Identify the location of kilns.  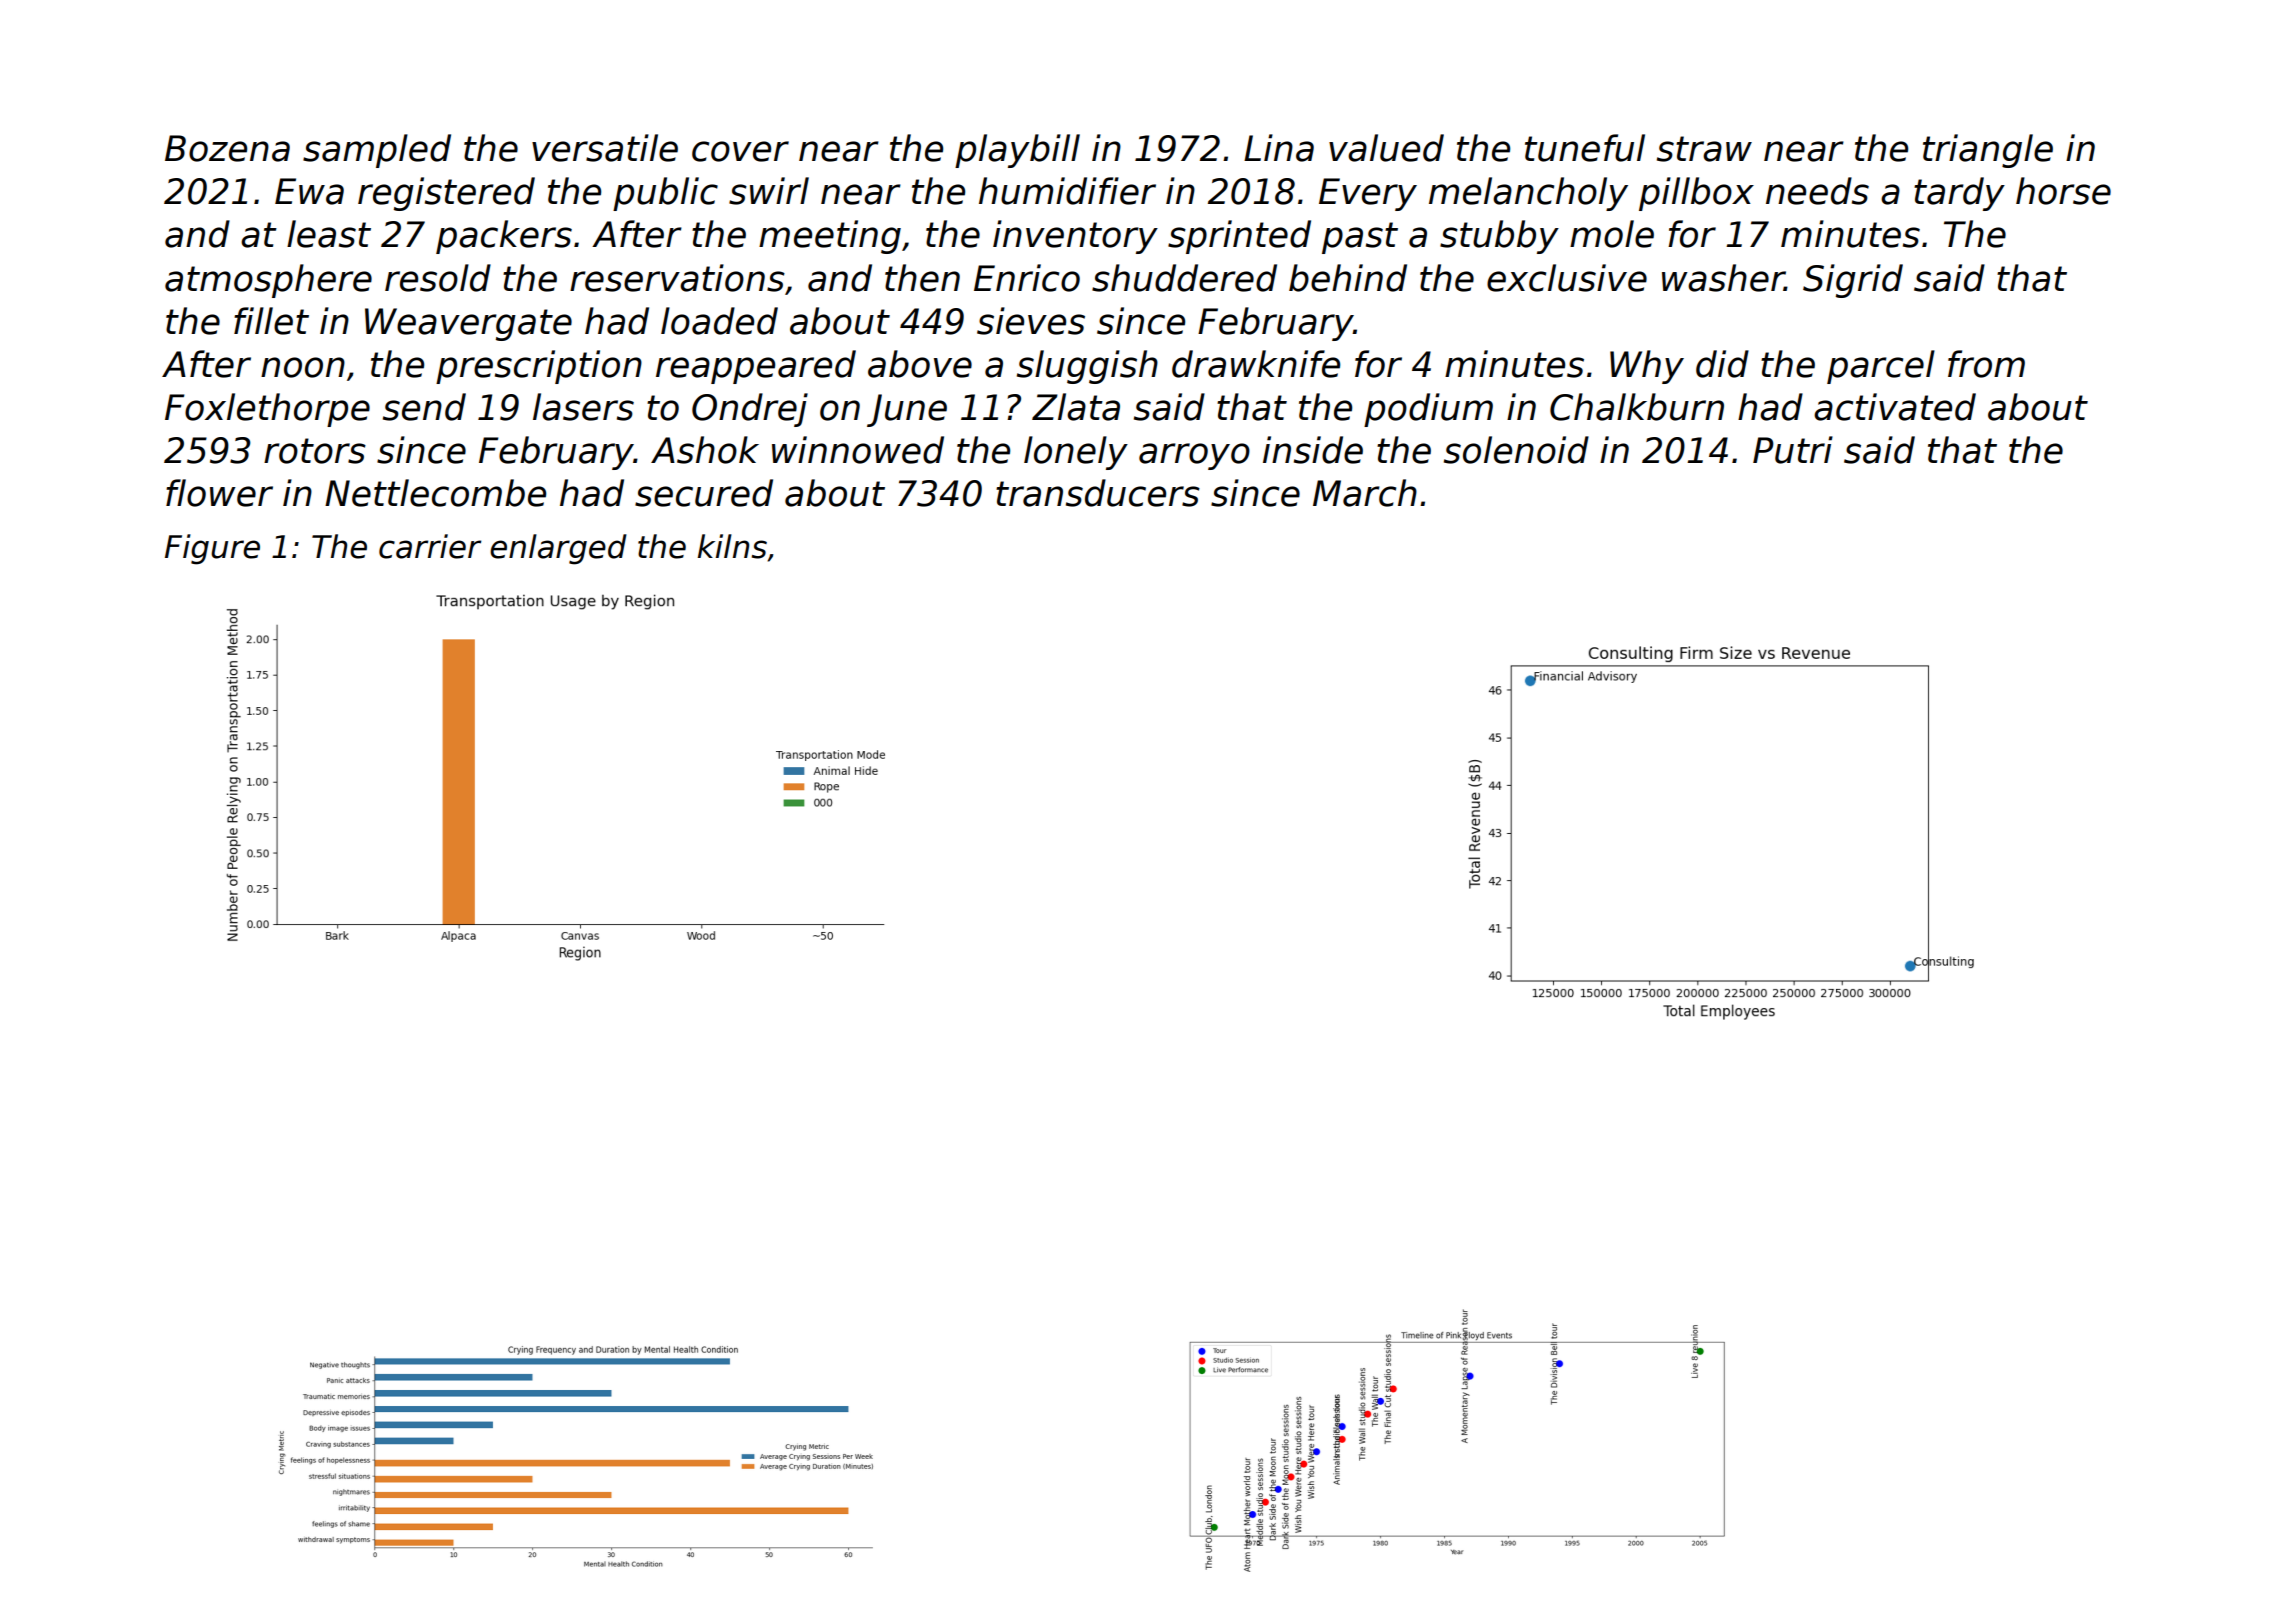
(732, 546).
